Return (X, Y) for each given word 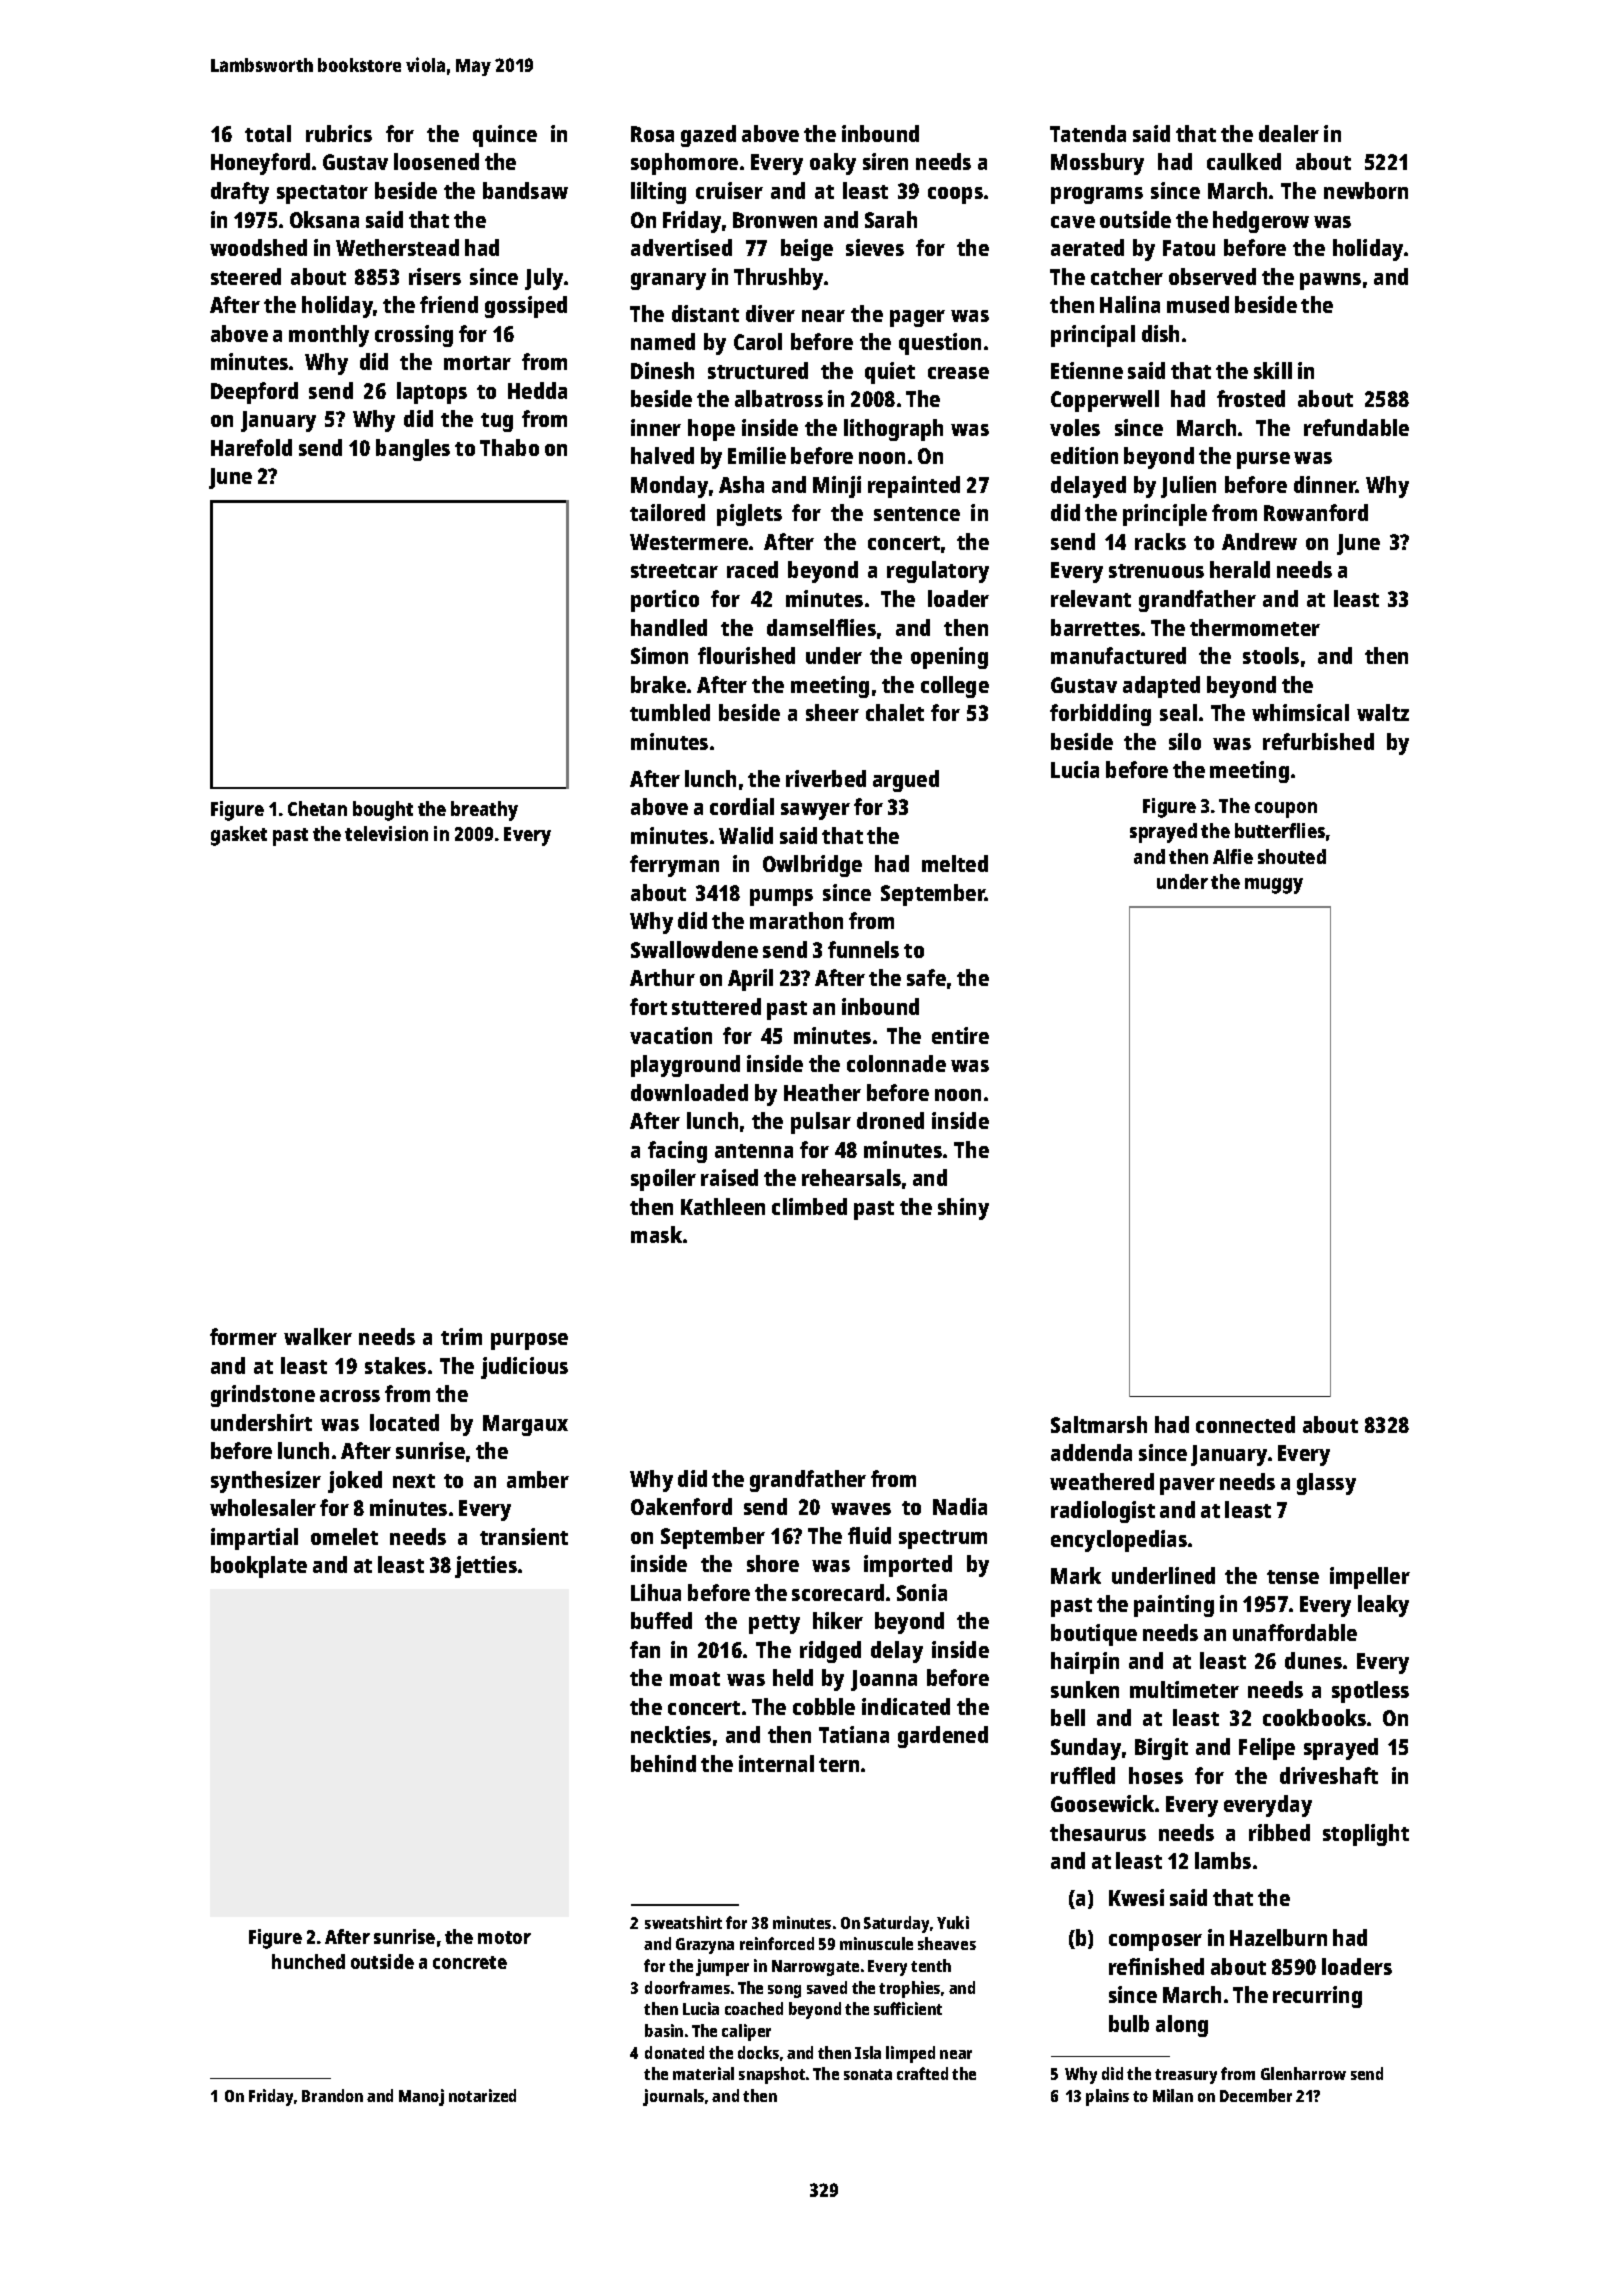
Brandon (332, 2095)
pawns (1330, 281)
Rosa (652, 134)
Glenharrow (1303, 2073)
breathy (484, 811)
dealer (1289, 133)
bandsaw (525, 190)
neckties (671, 1734)
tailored (667, 512)
